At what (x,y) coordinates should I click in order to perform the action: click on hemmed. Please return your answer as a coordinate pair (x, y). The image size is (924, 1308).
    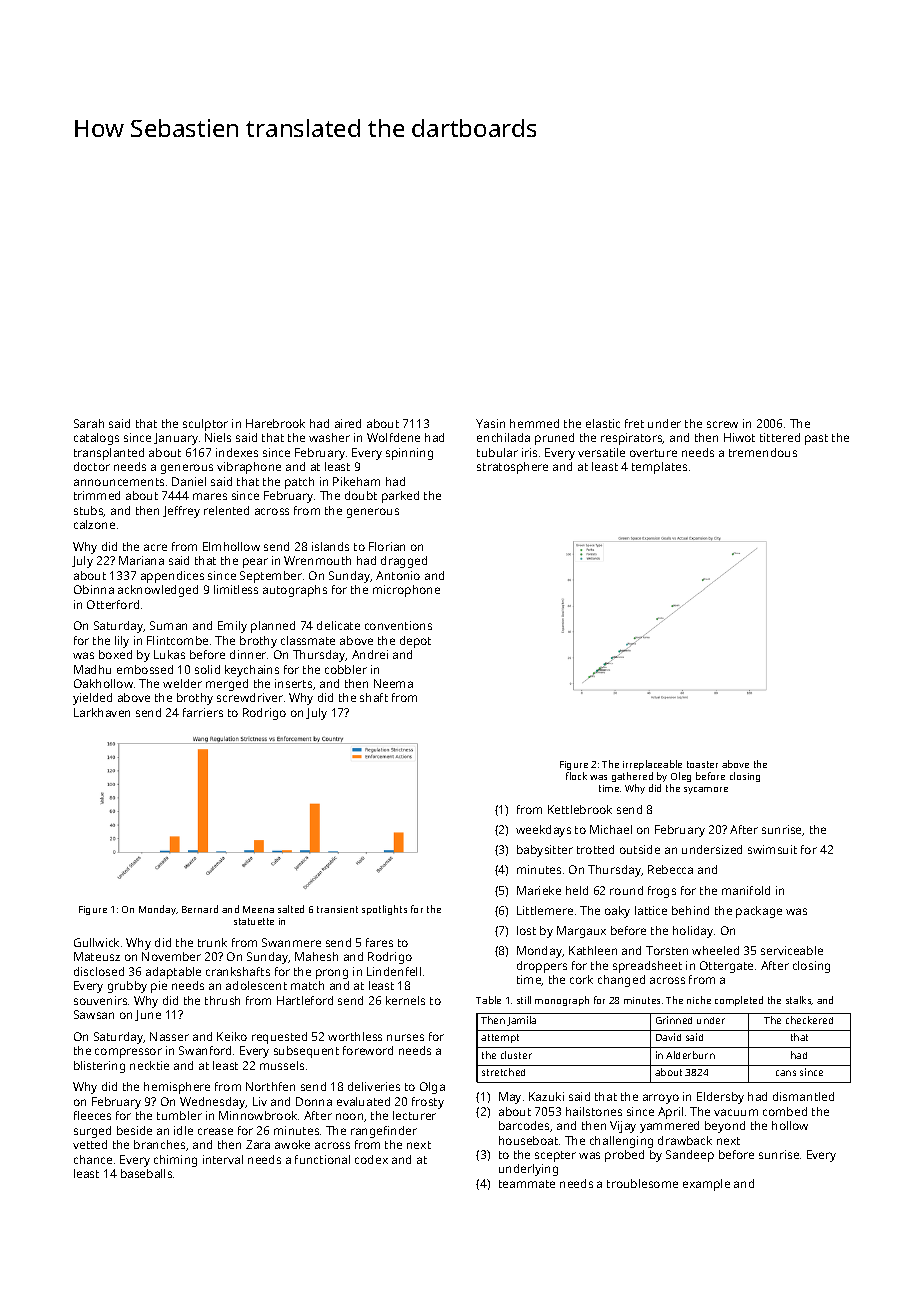
    Looking at the image, I should click on (534, 423).
